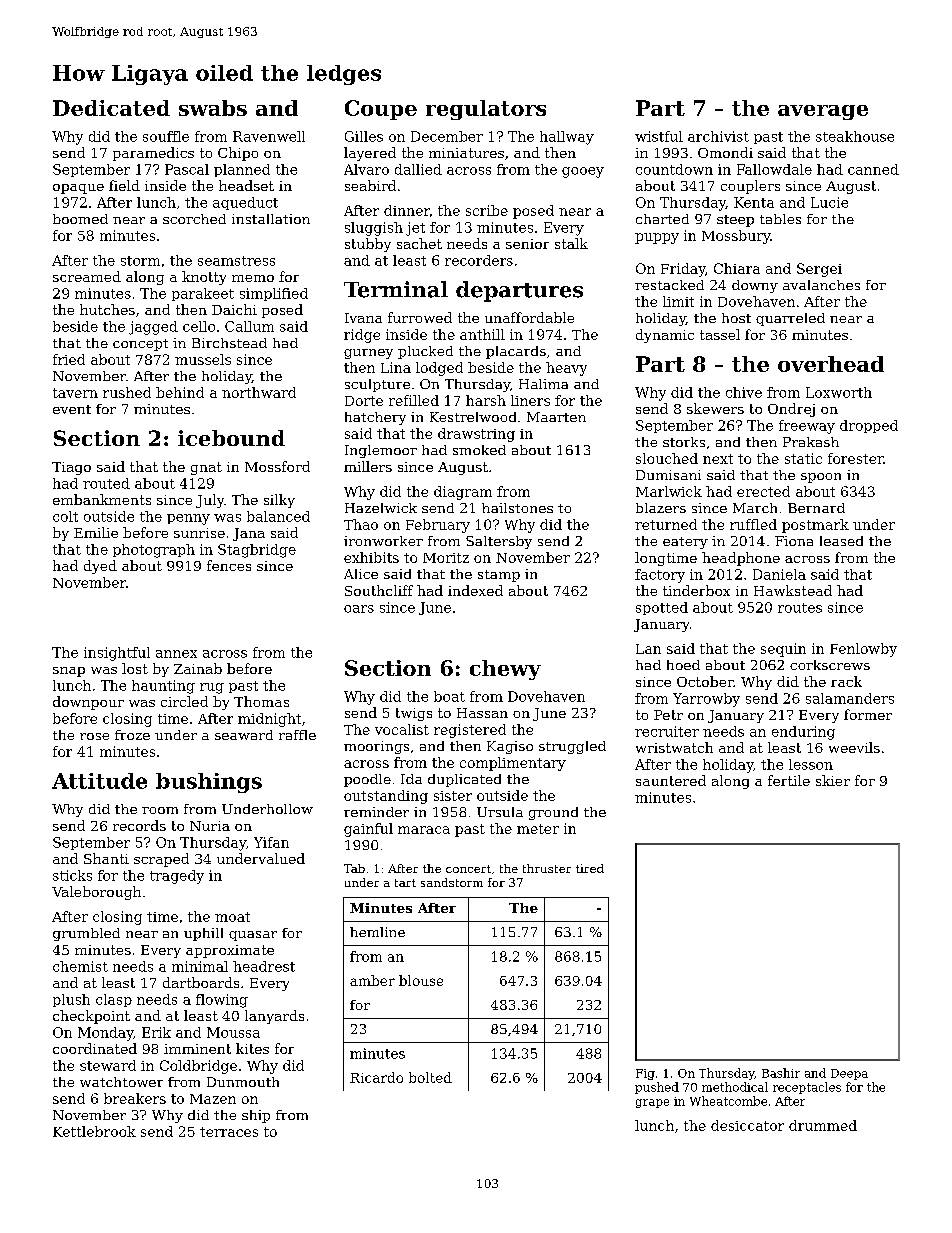  I want to click on thruster, so click(547, 868).
